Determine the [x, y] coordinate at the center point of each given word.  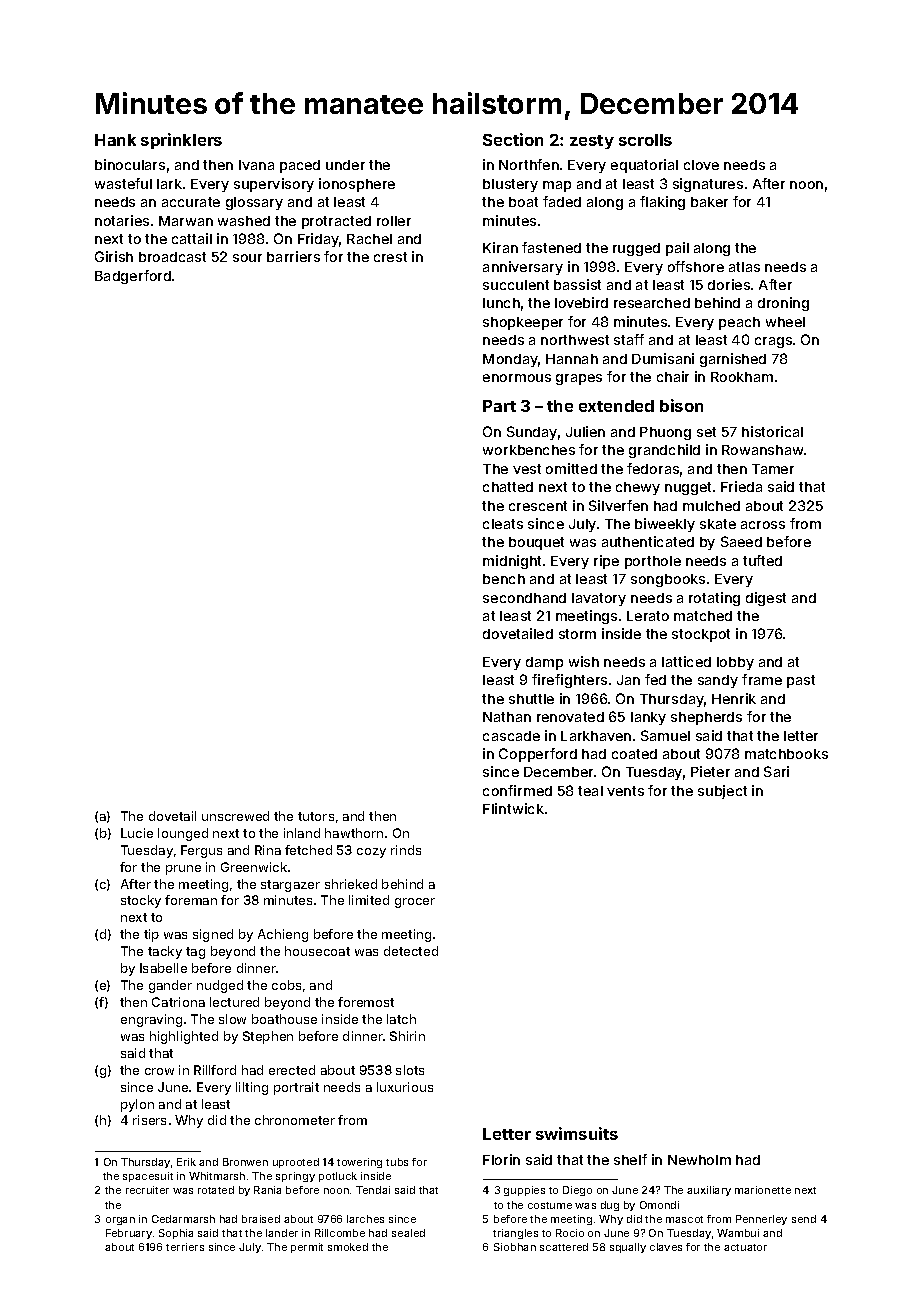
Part [499, 406]
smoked [348, 1247]
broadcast [172, 257]
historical [772, 431]
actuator [745, 1247]
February [129, 1234]
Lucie [137, 833]
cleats [503, 524]
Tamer [773, 469]
